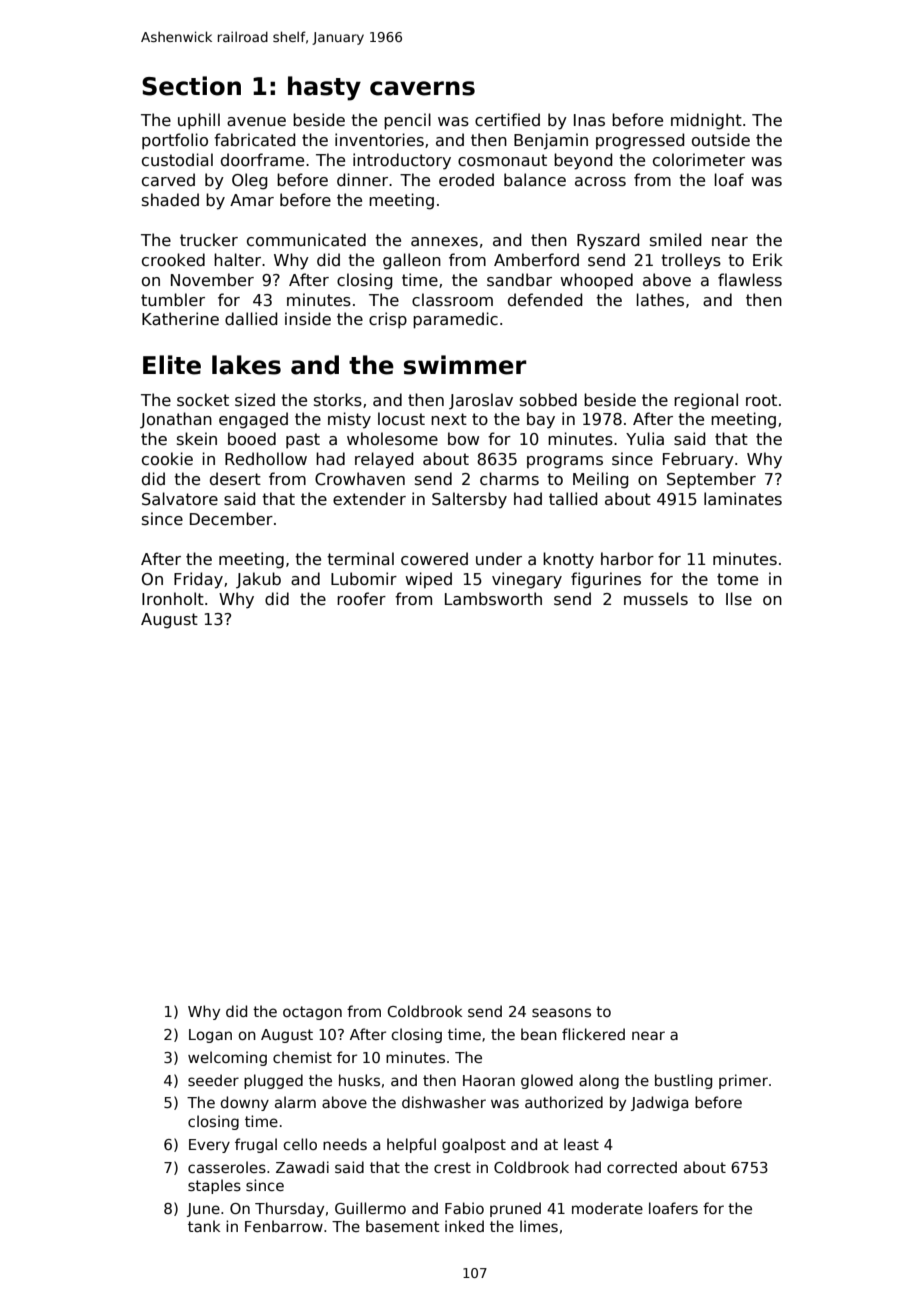 This page has width=924, height=1314. I want to click on storks, so click(338, 400).
